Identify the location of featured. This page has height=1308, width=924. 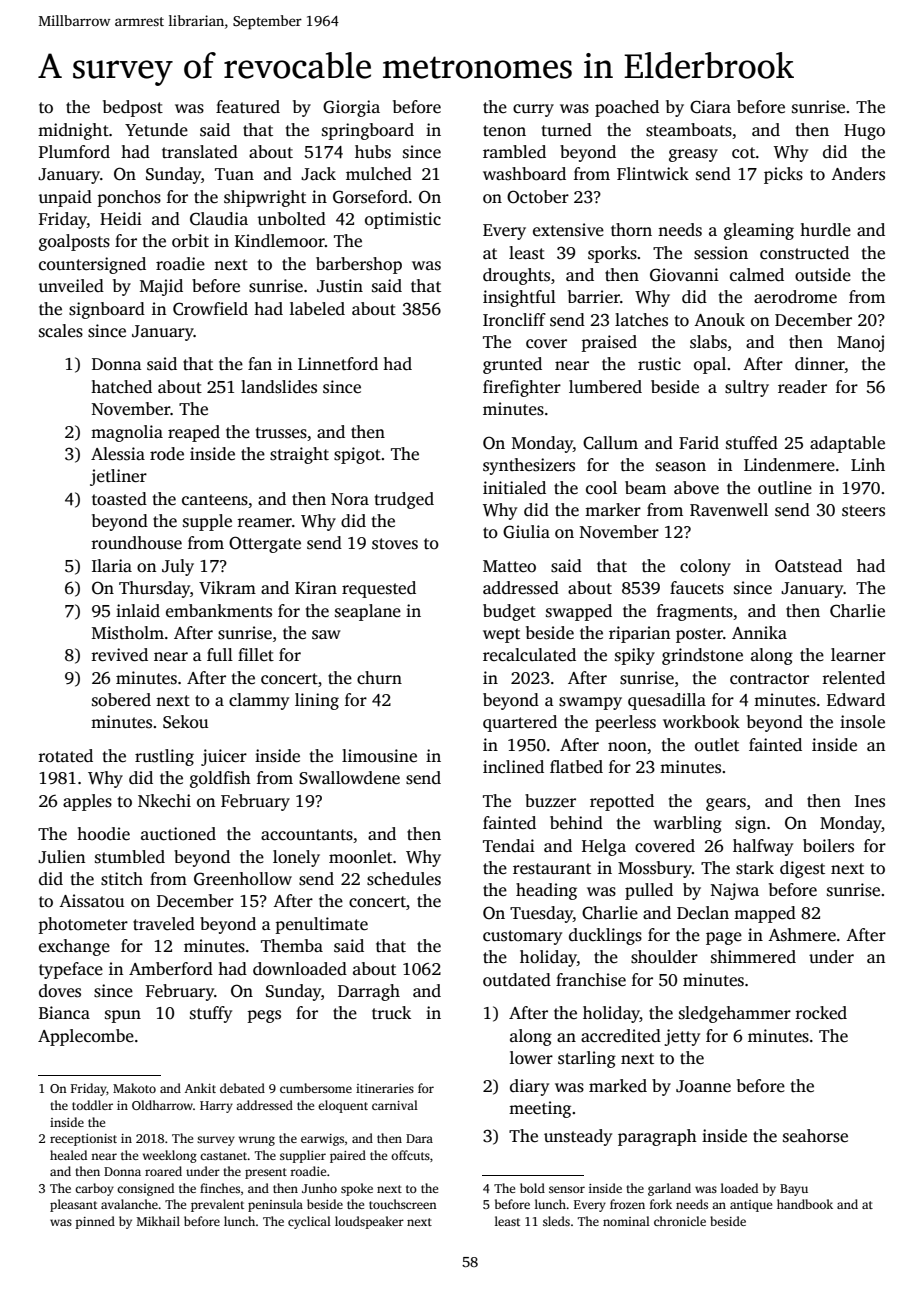
(248, 107).
